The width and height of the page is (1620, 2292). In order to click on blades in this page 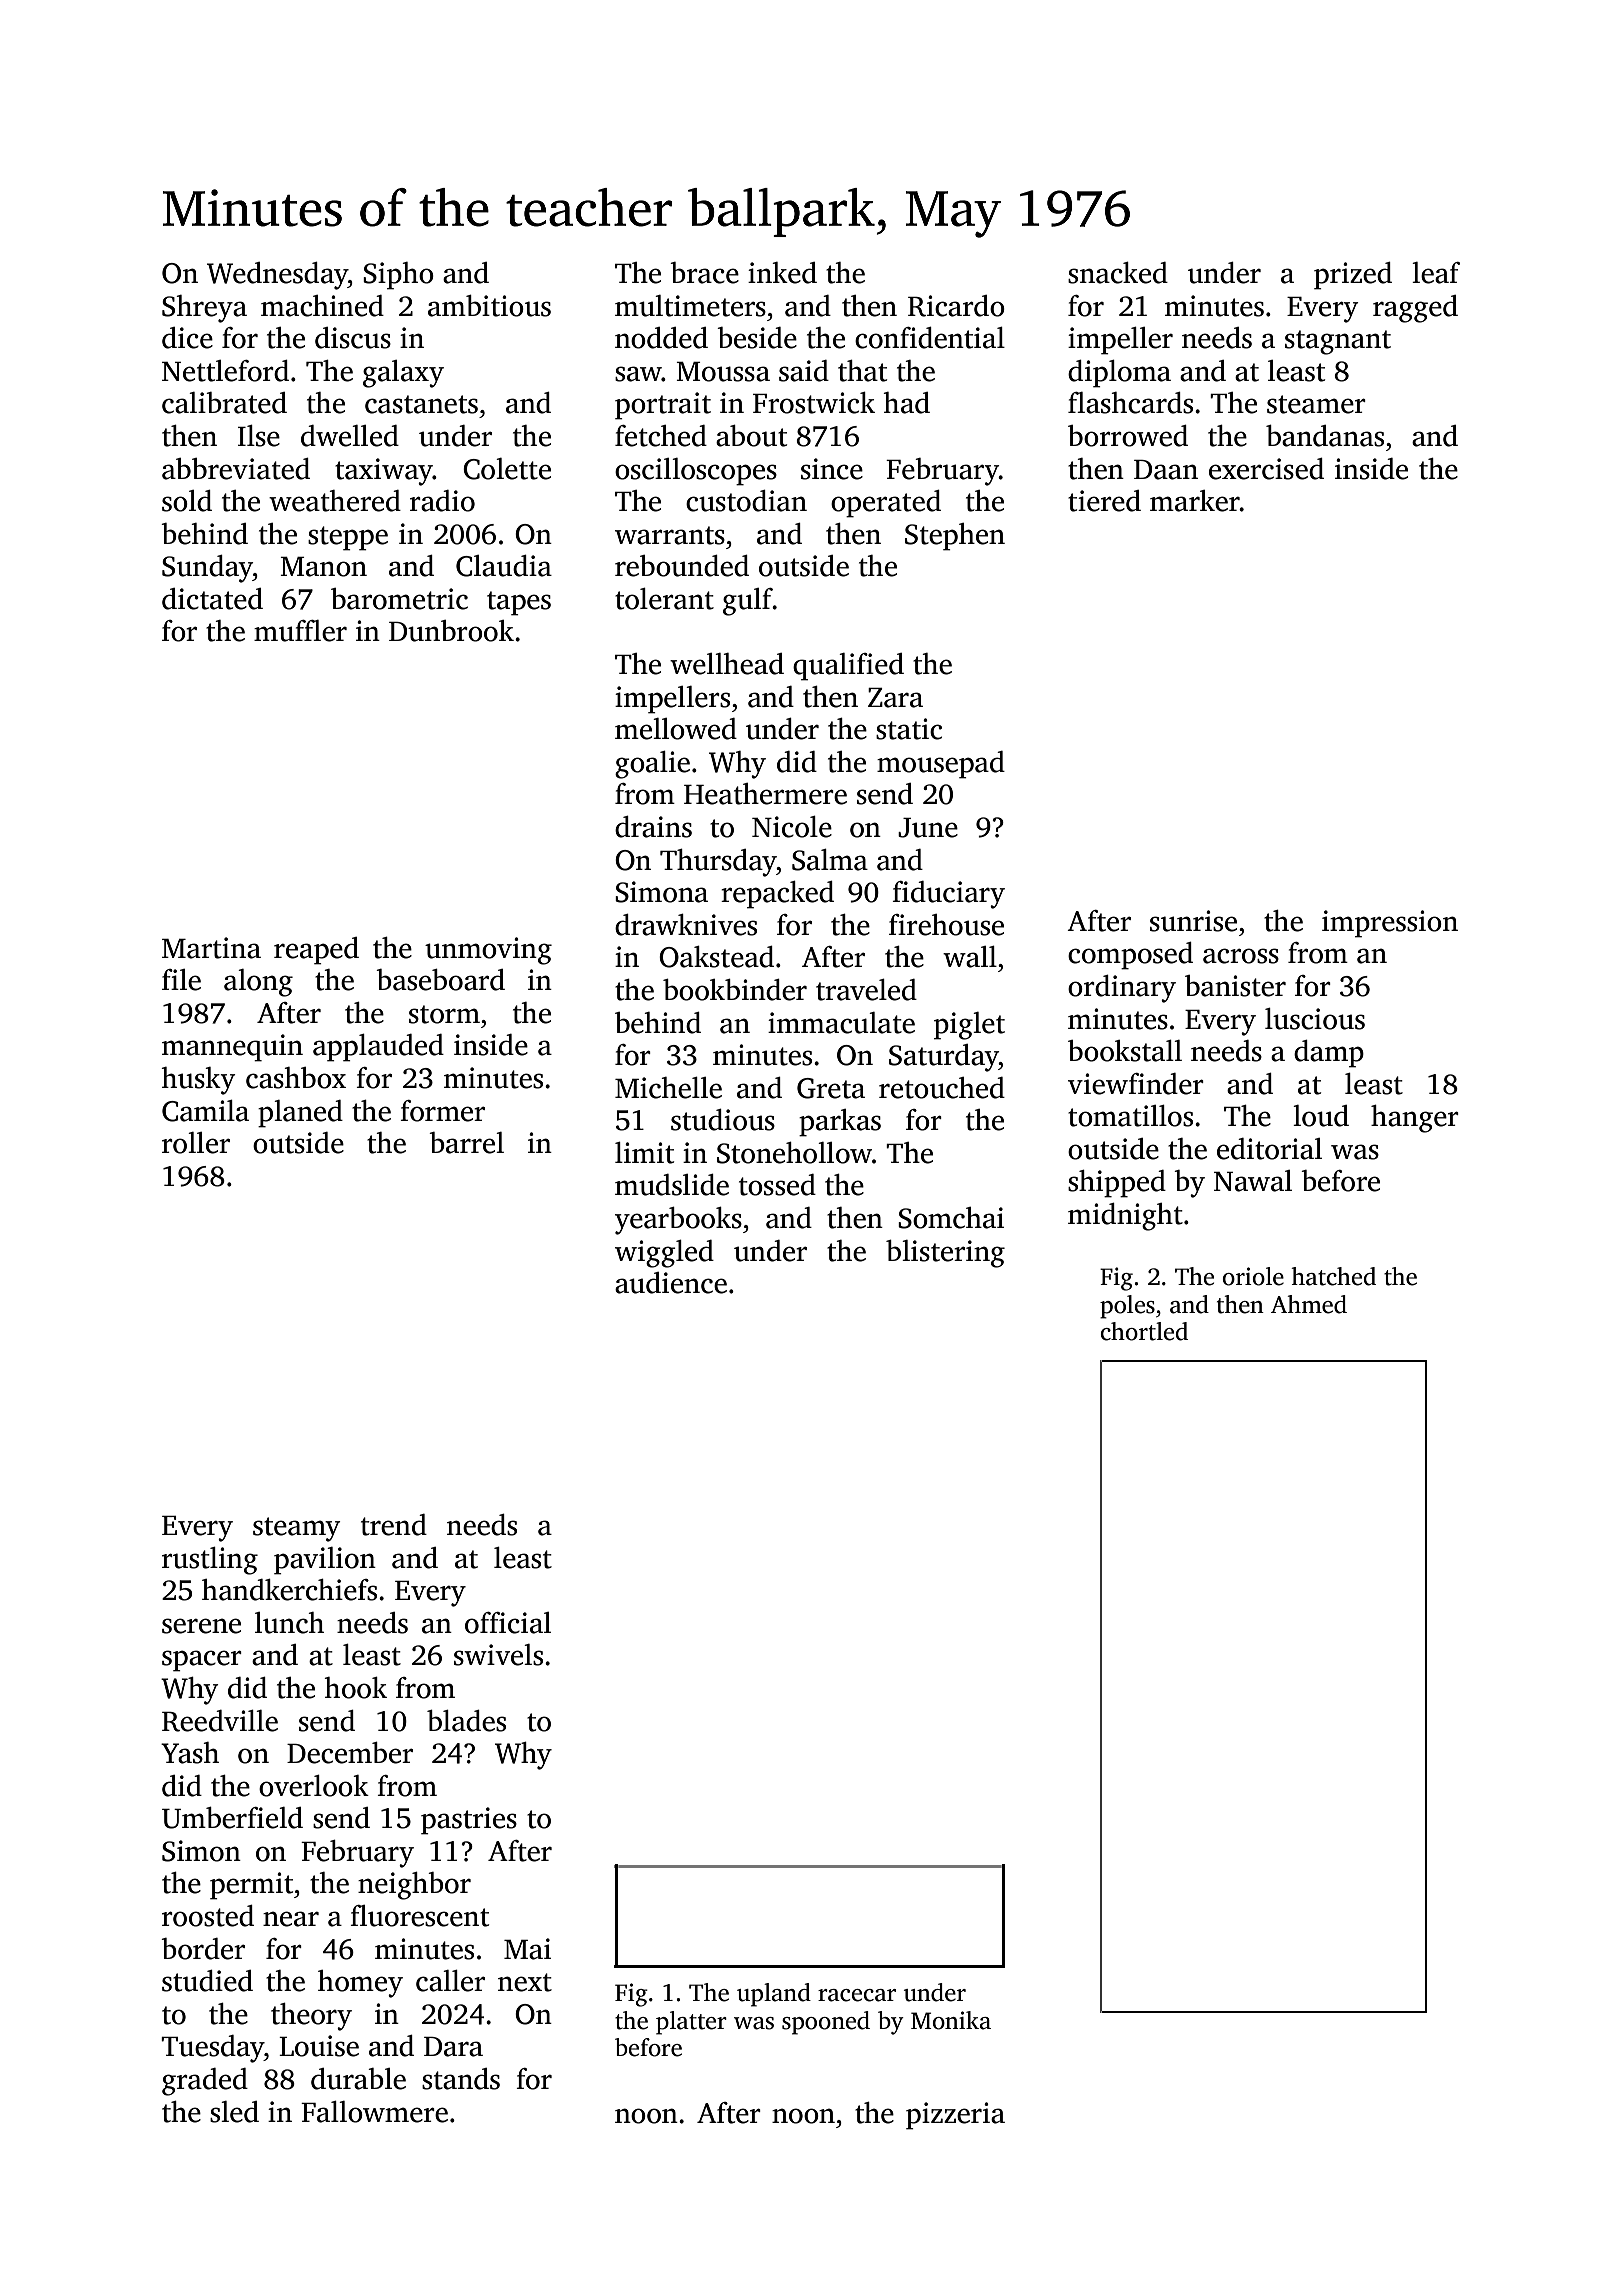, I will do `click(466, 1721)`.
